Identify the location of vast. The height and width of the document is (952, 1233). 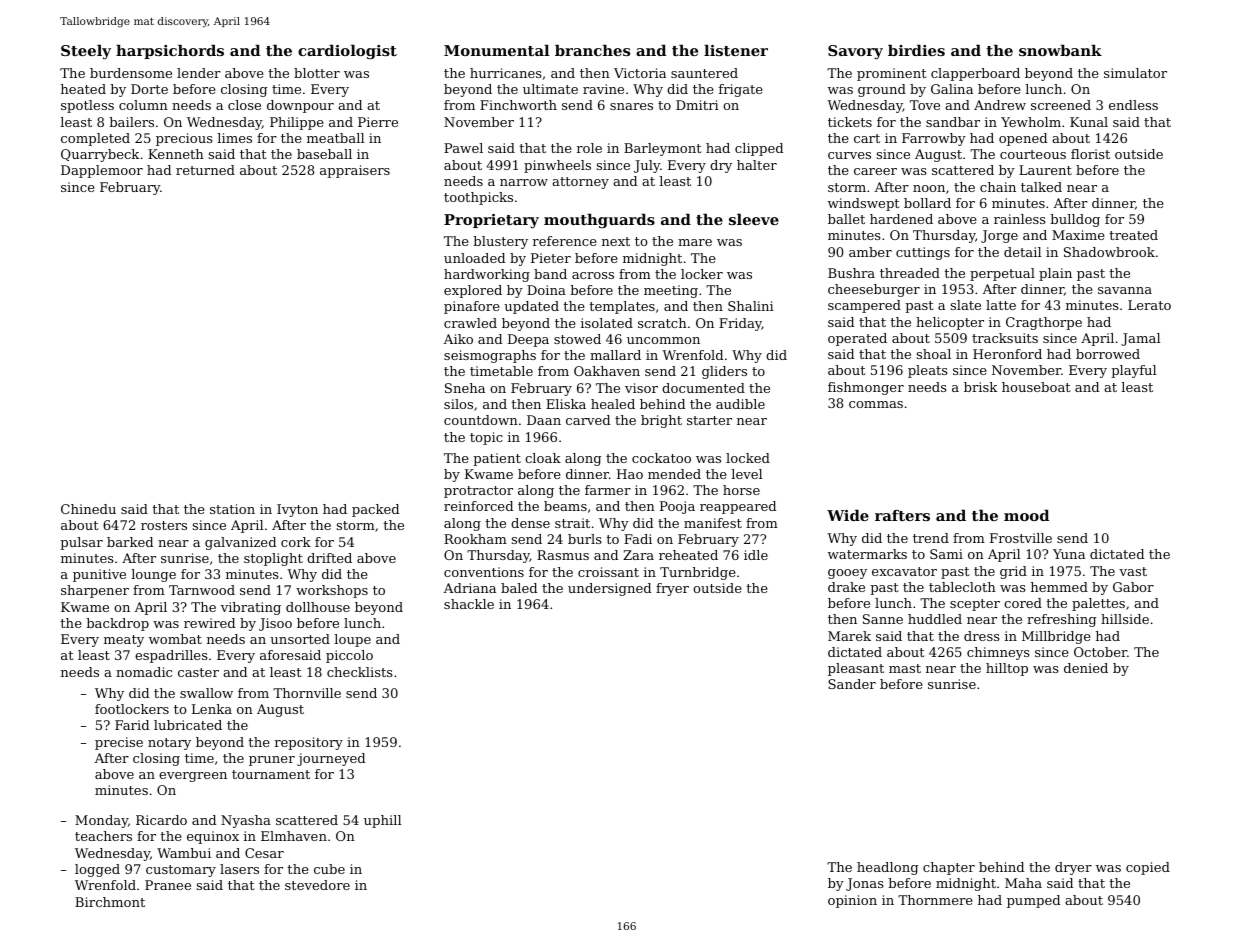
(1133, 571).
